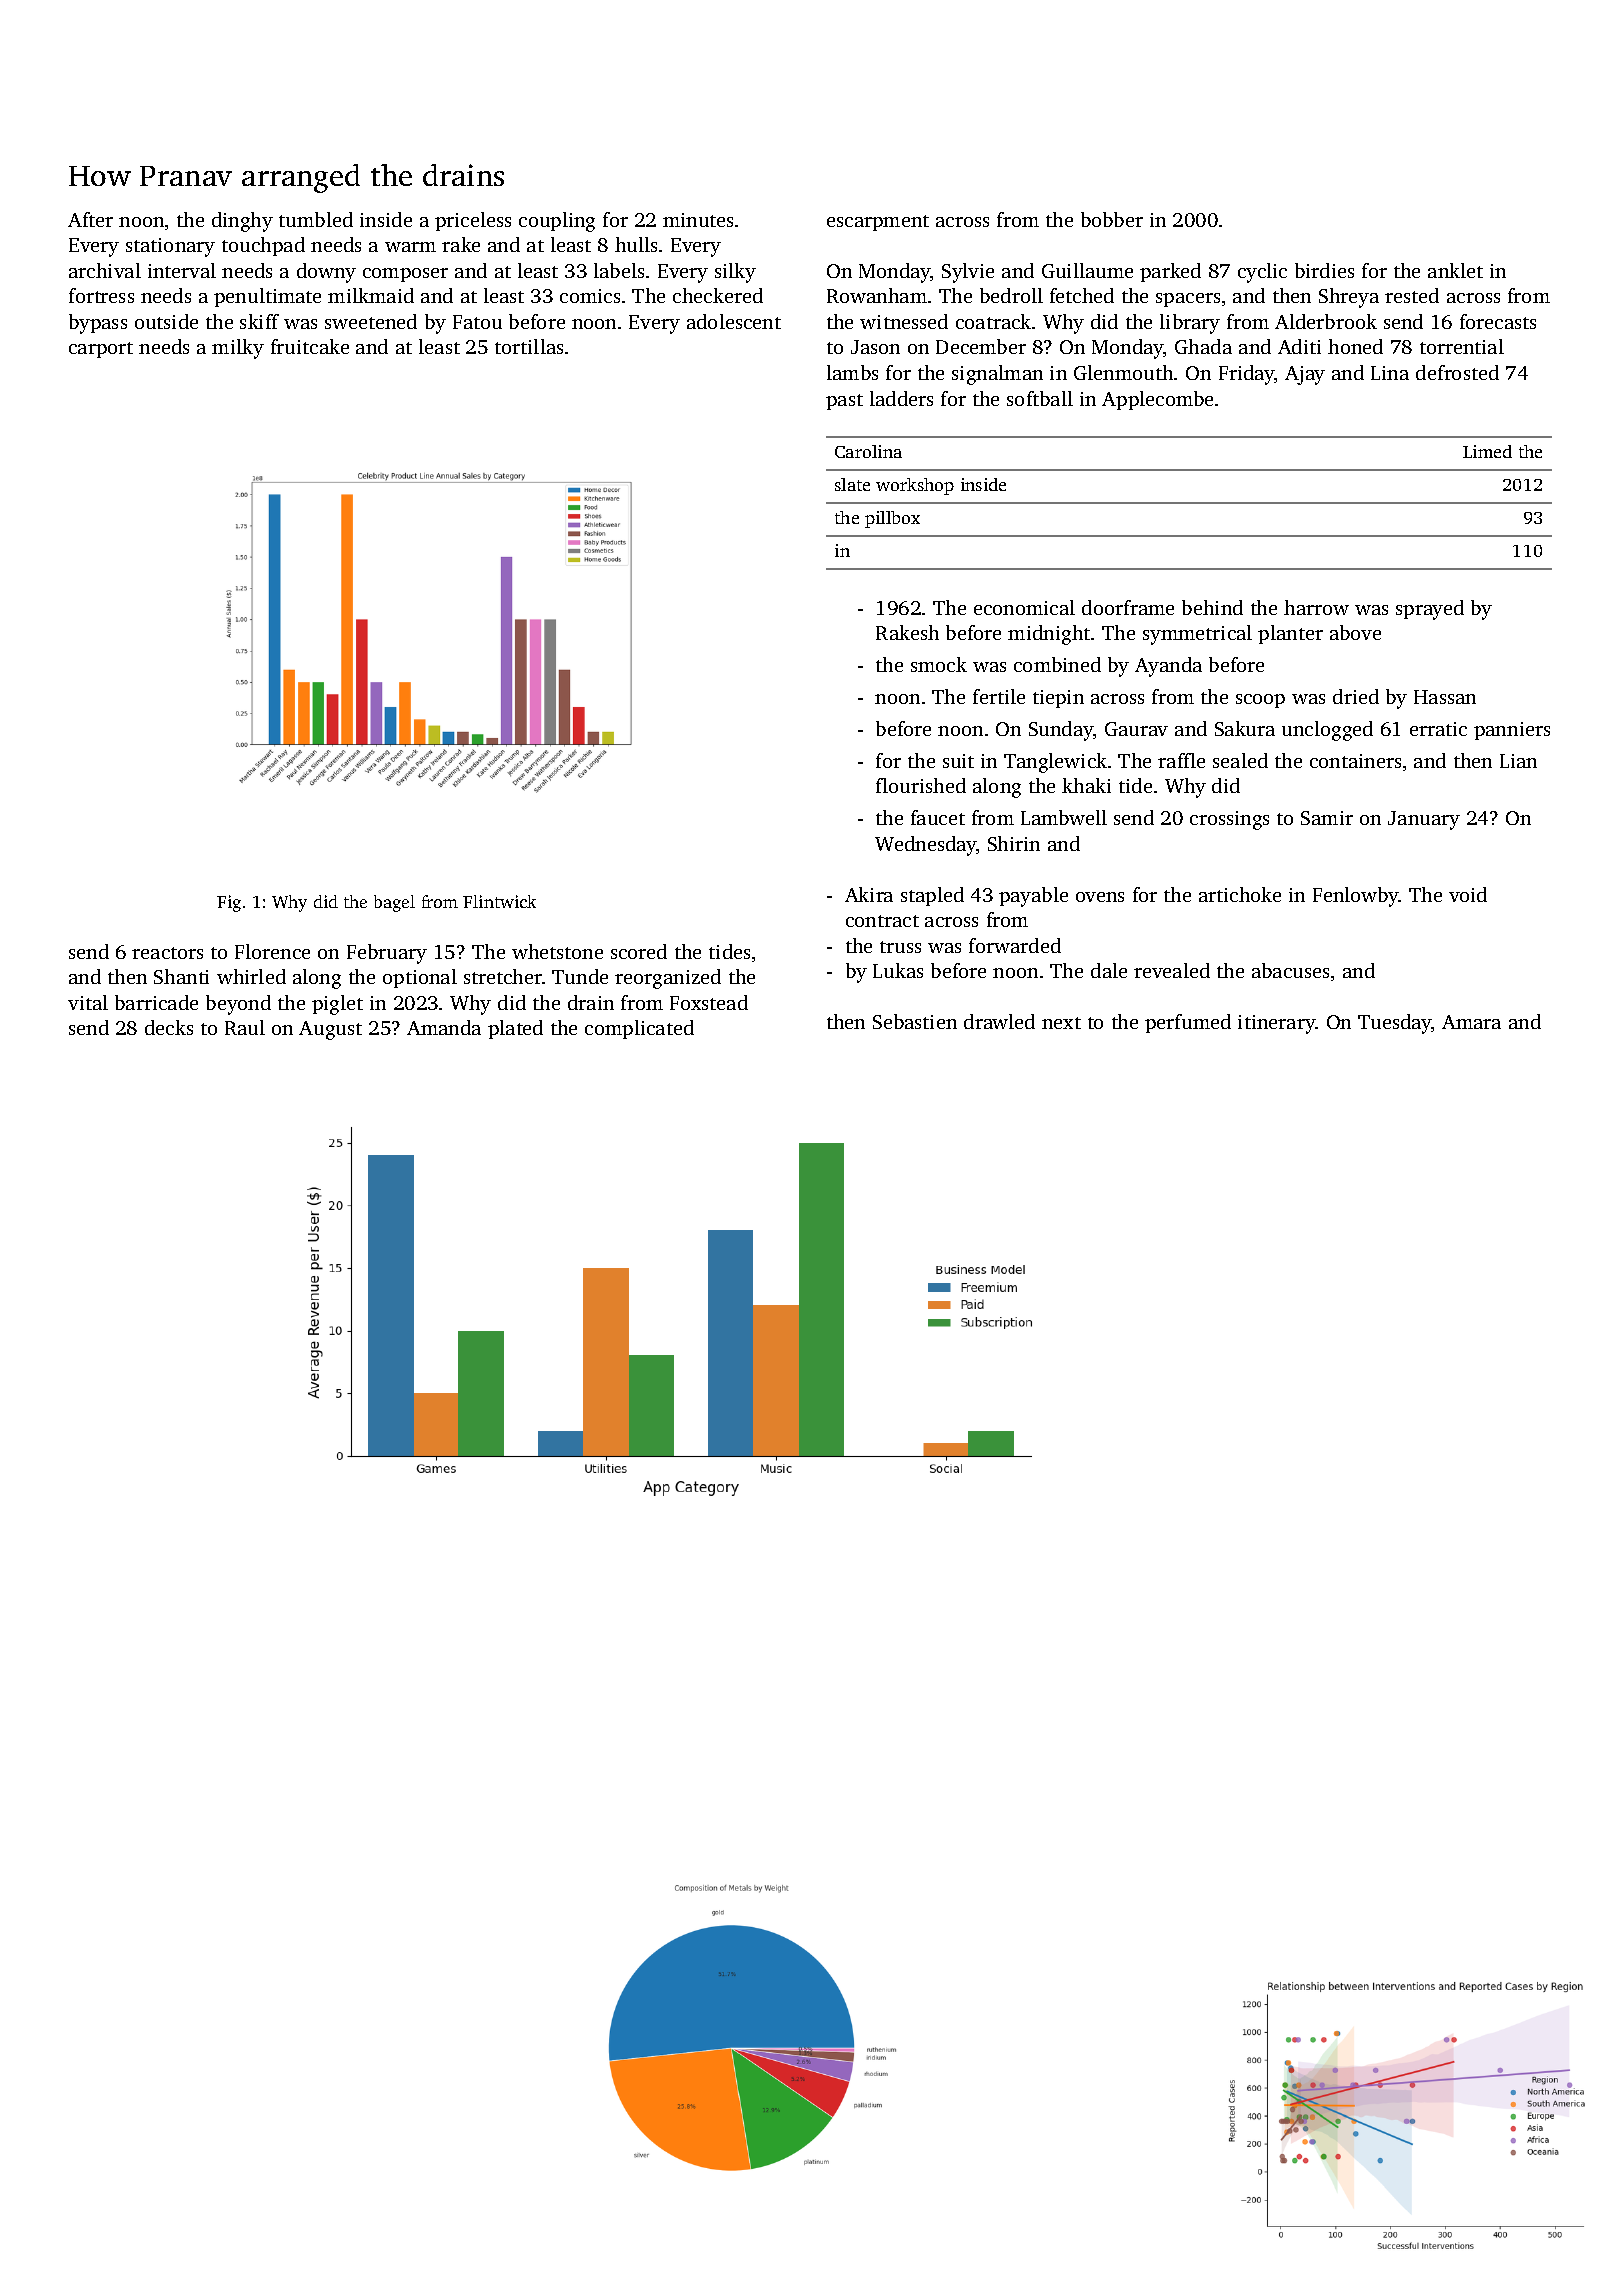  I want to click on void, so click(1468, 894).
